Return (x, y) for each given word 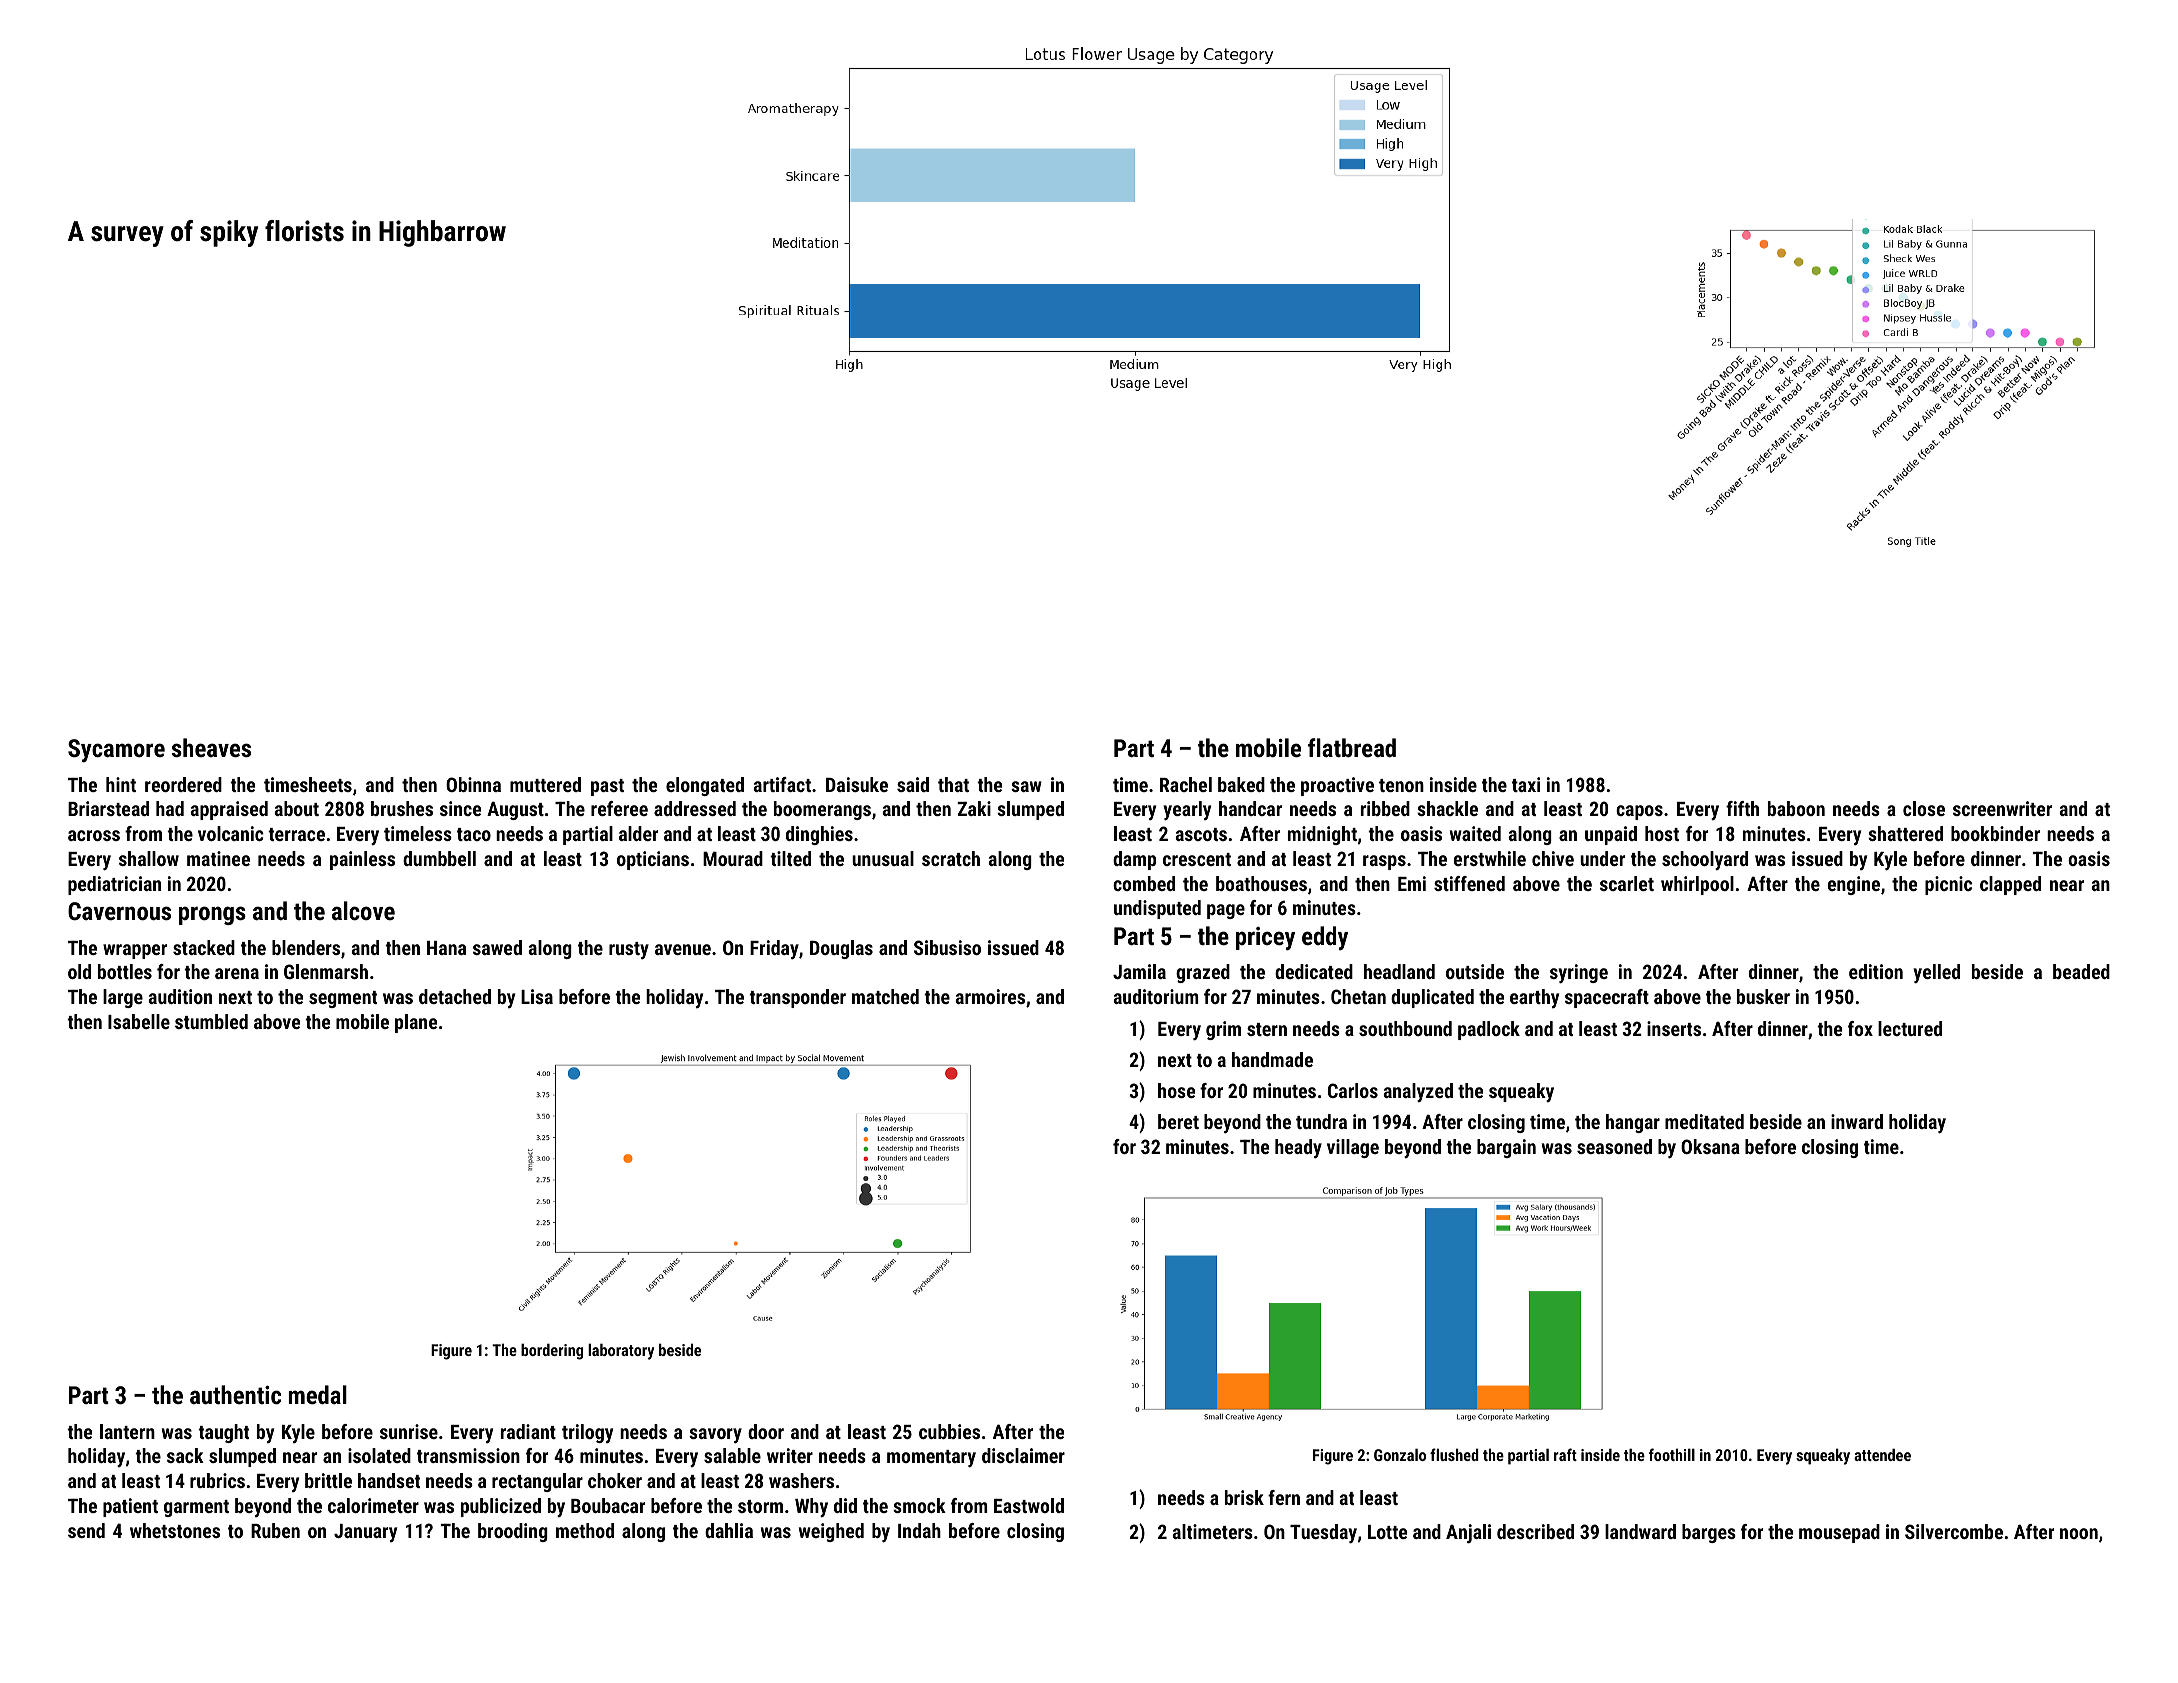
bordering (552, 1351)
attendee (1882, 1454)
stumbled (211, 1021)
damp (1134, 860)
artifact (782, 784)
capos (1639, 812)
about (297, 808)
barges (1709, 1533)
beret (1178, 1121)
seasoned (1614, 1146)
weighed (831, 1532)
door (766, 1431)
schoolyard (1705, 860)
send (86, 1530)
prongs (212, 915)
